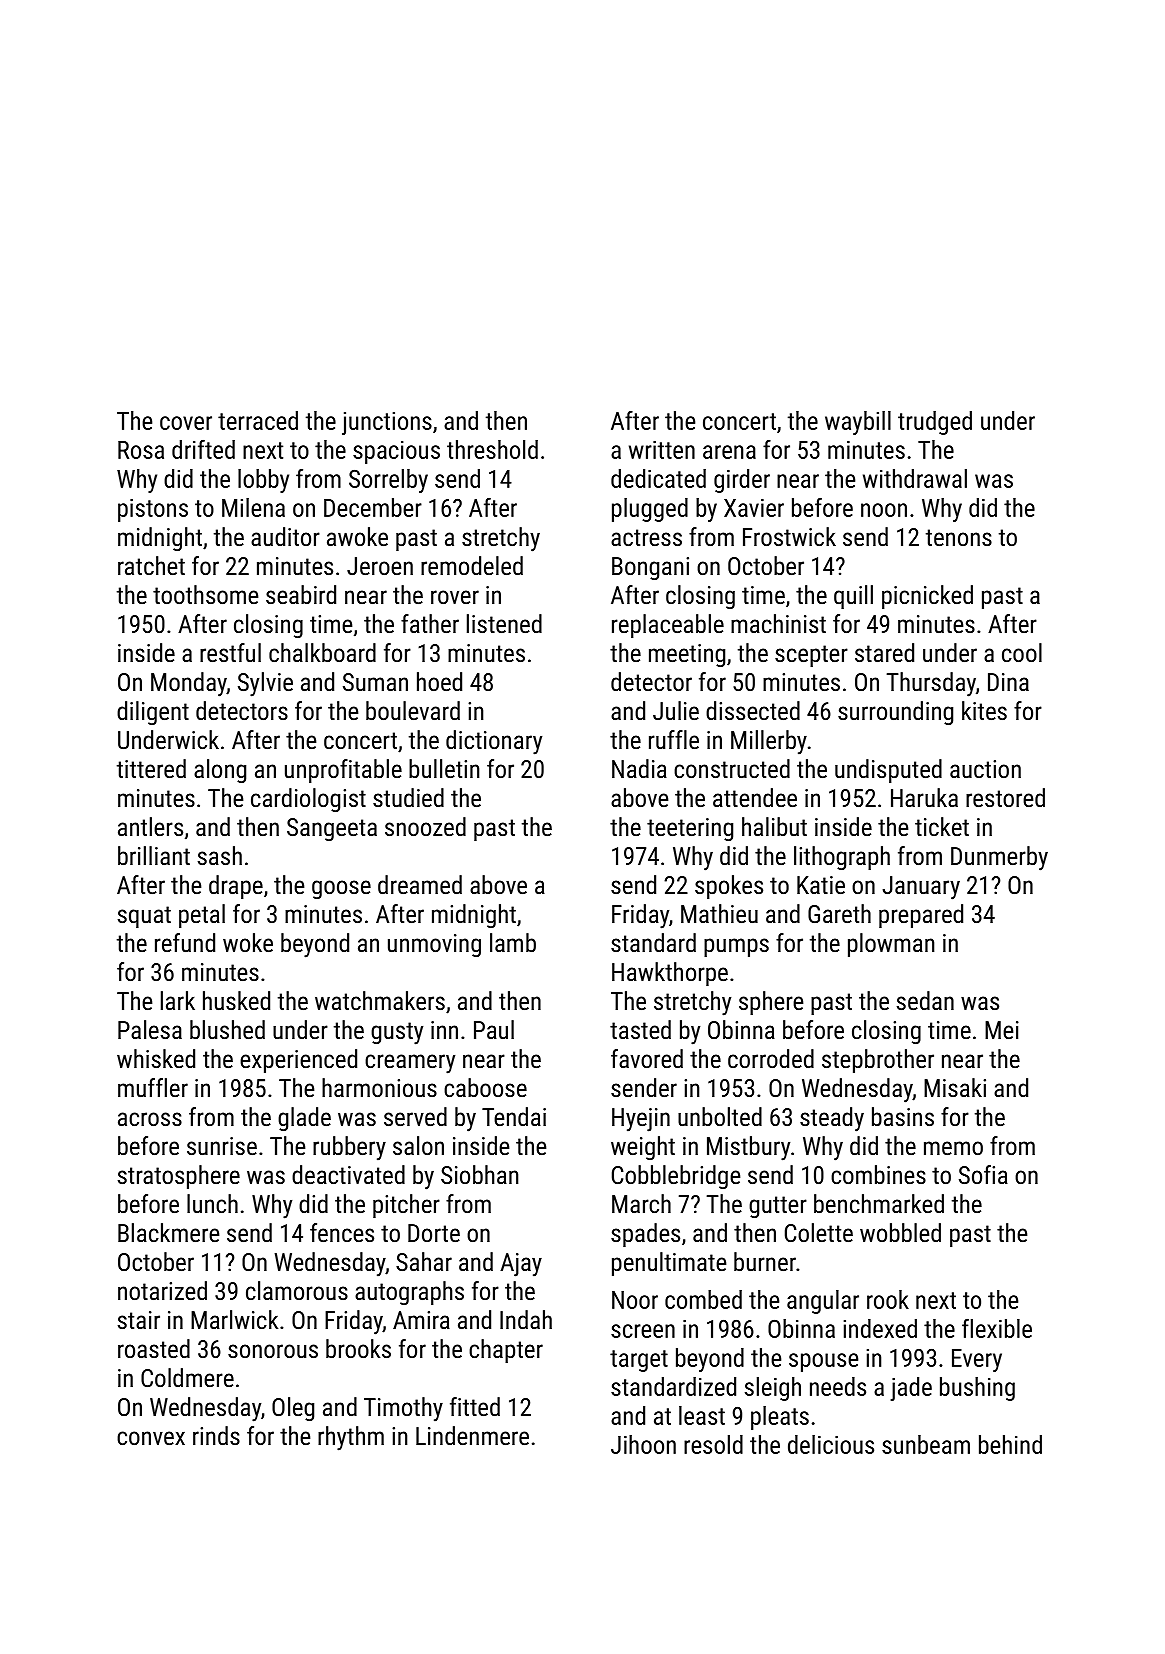 Image resolution: width=1165 pixels, height=1654 pixels. What do you see at coordinates (403, 1409) in the page?
I see `Timothy` at bounding box center [403, 1409].
